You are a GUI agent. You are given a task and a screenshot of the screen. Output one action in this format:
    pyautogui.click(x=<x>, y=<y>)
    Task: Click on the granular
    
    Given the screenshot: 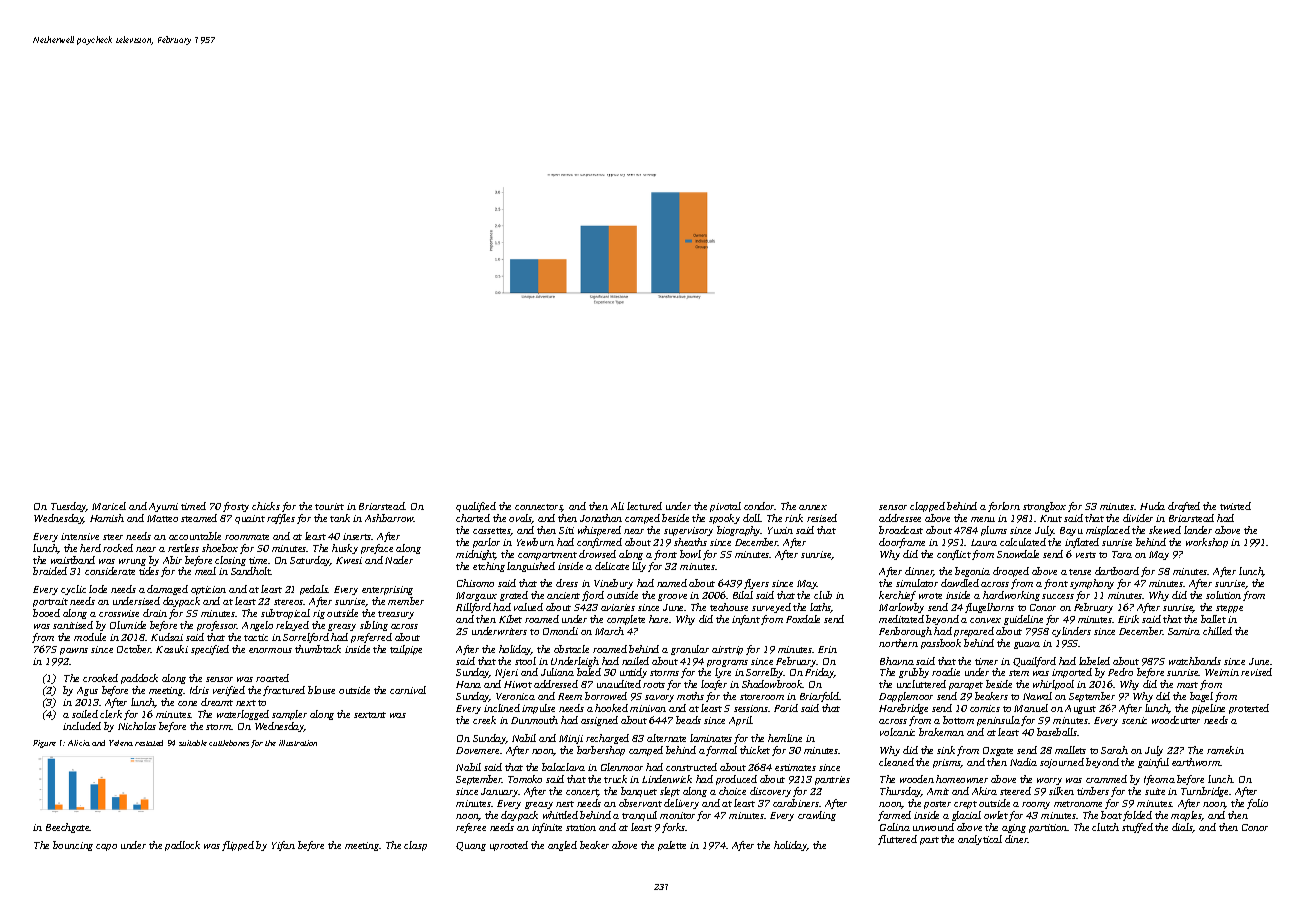 What is the action you would take?
    pyautogui.click(x=690, y=650)
